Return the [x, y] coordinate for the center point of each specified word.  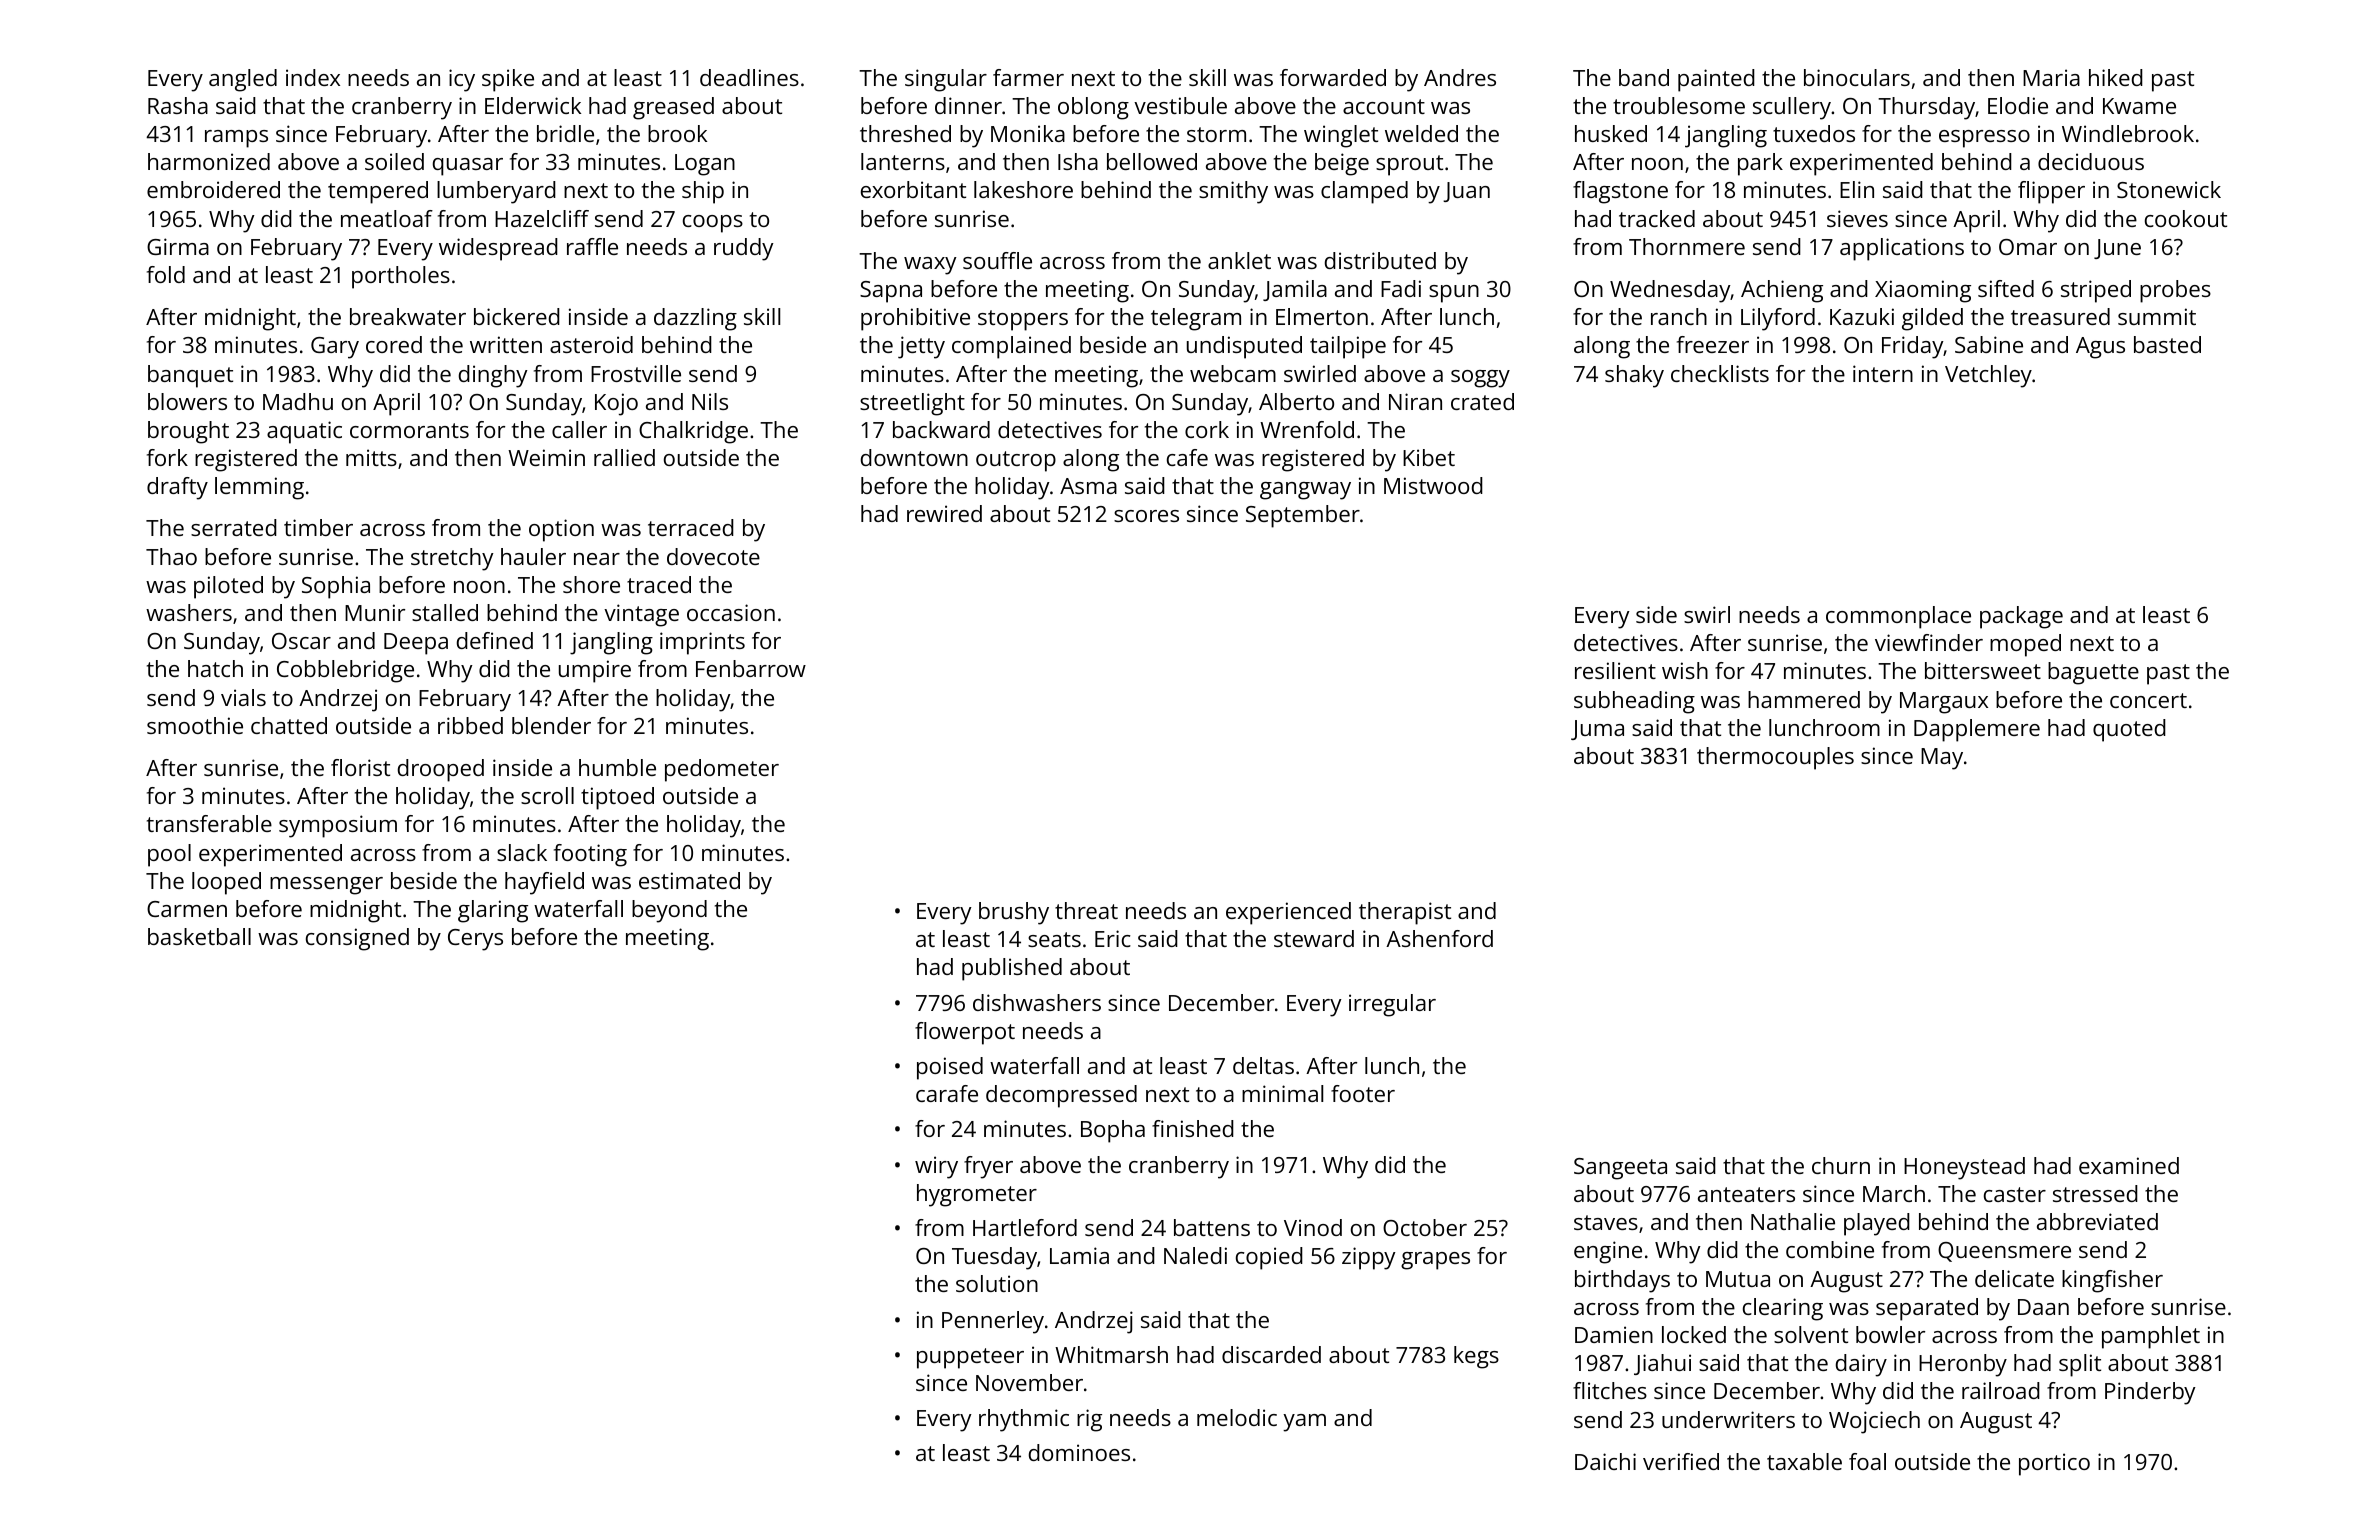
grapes [1435, 1261]
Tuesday [994, 1258]
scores [1146, 516]
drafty [177, 488]
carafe [947, 1093]
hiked [2116, 77]
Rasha [178, 105]
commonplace [1898, 617]
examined [2129, 1165]
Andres [1460, 77]
